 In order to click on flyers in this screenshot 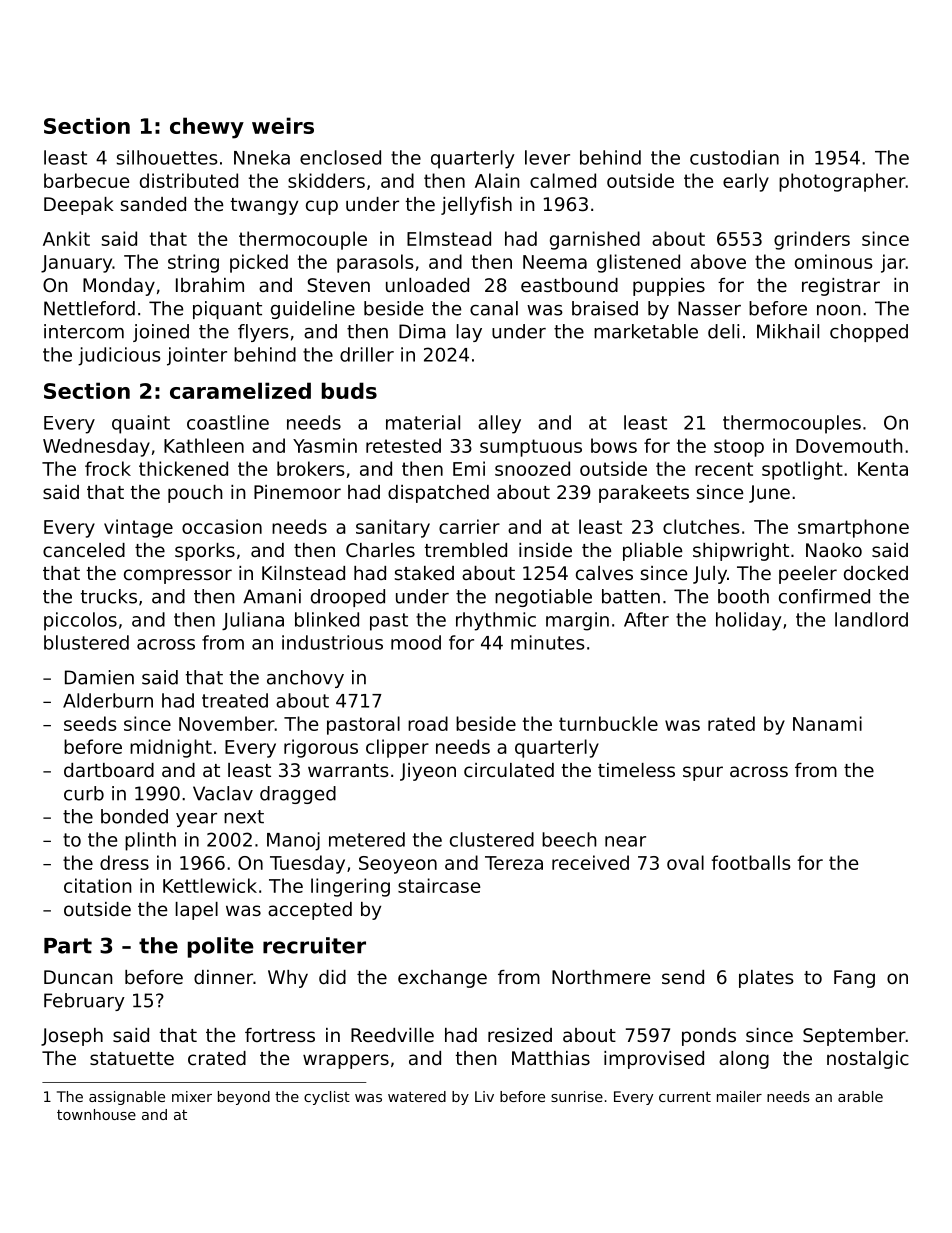, I will do `click(263, 333)`.
